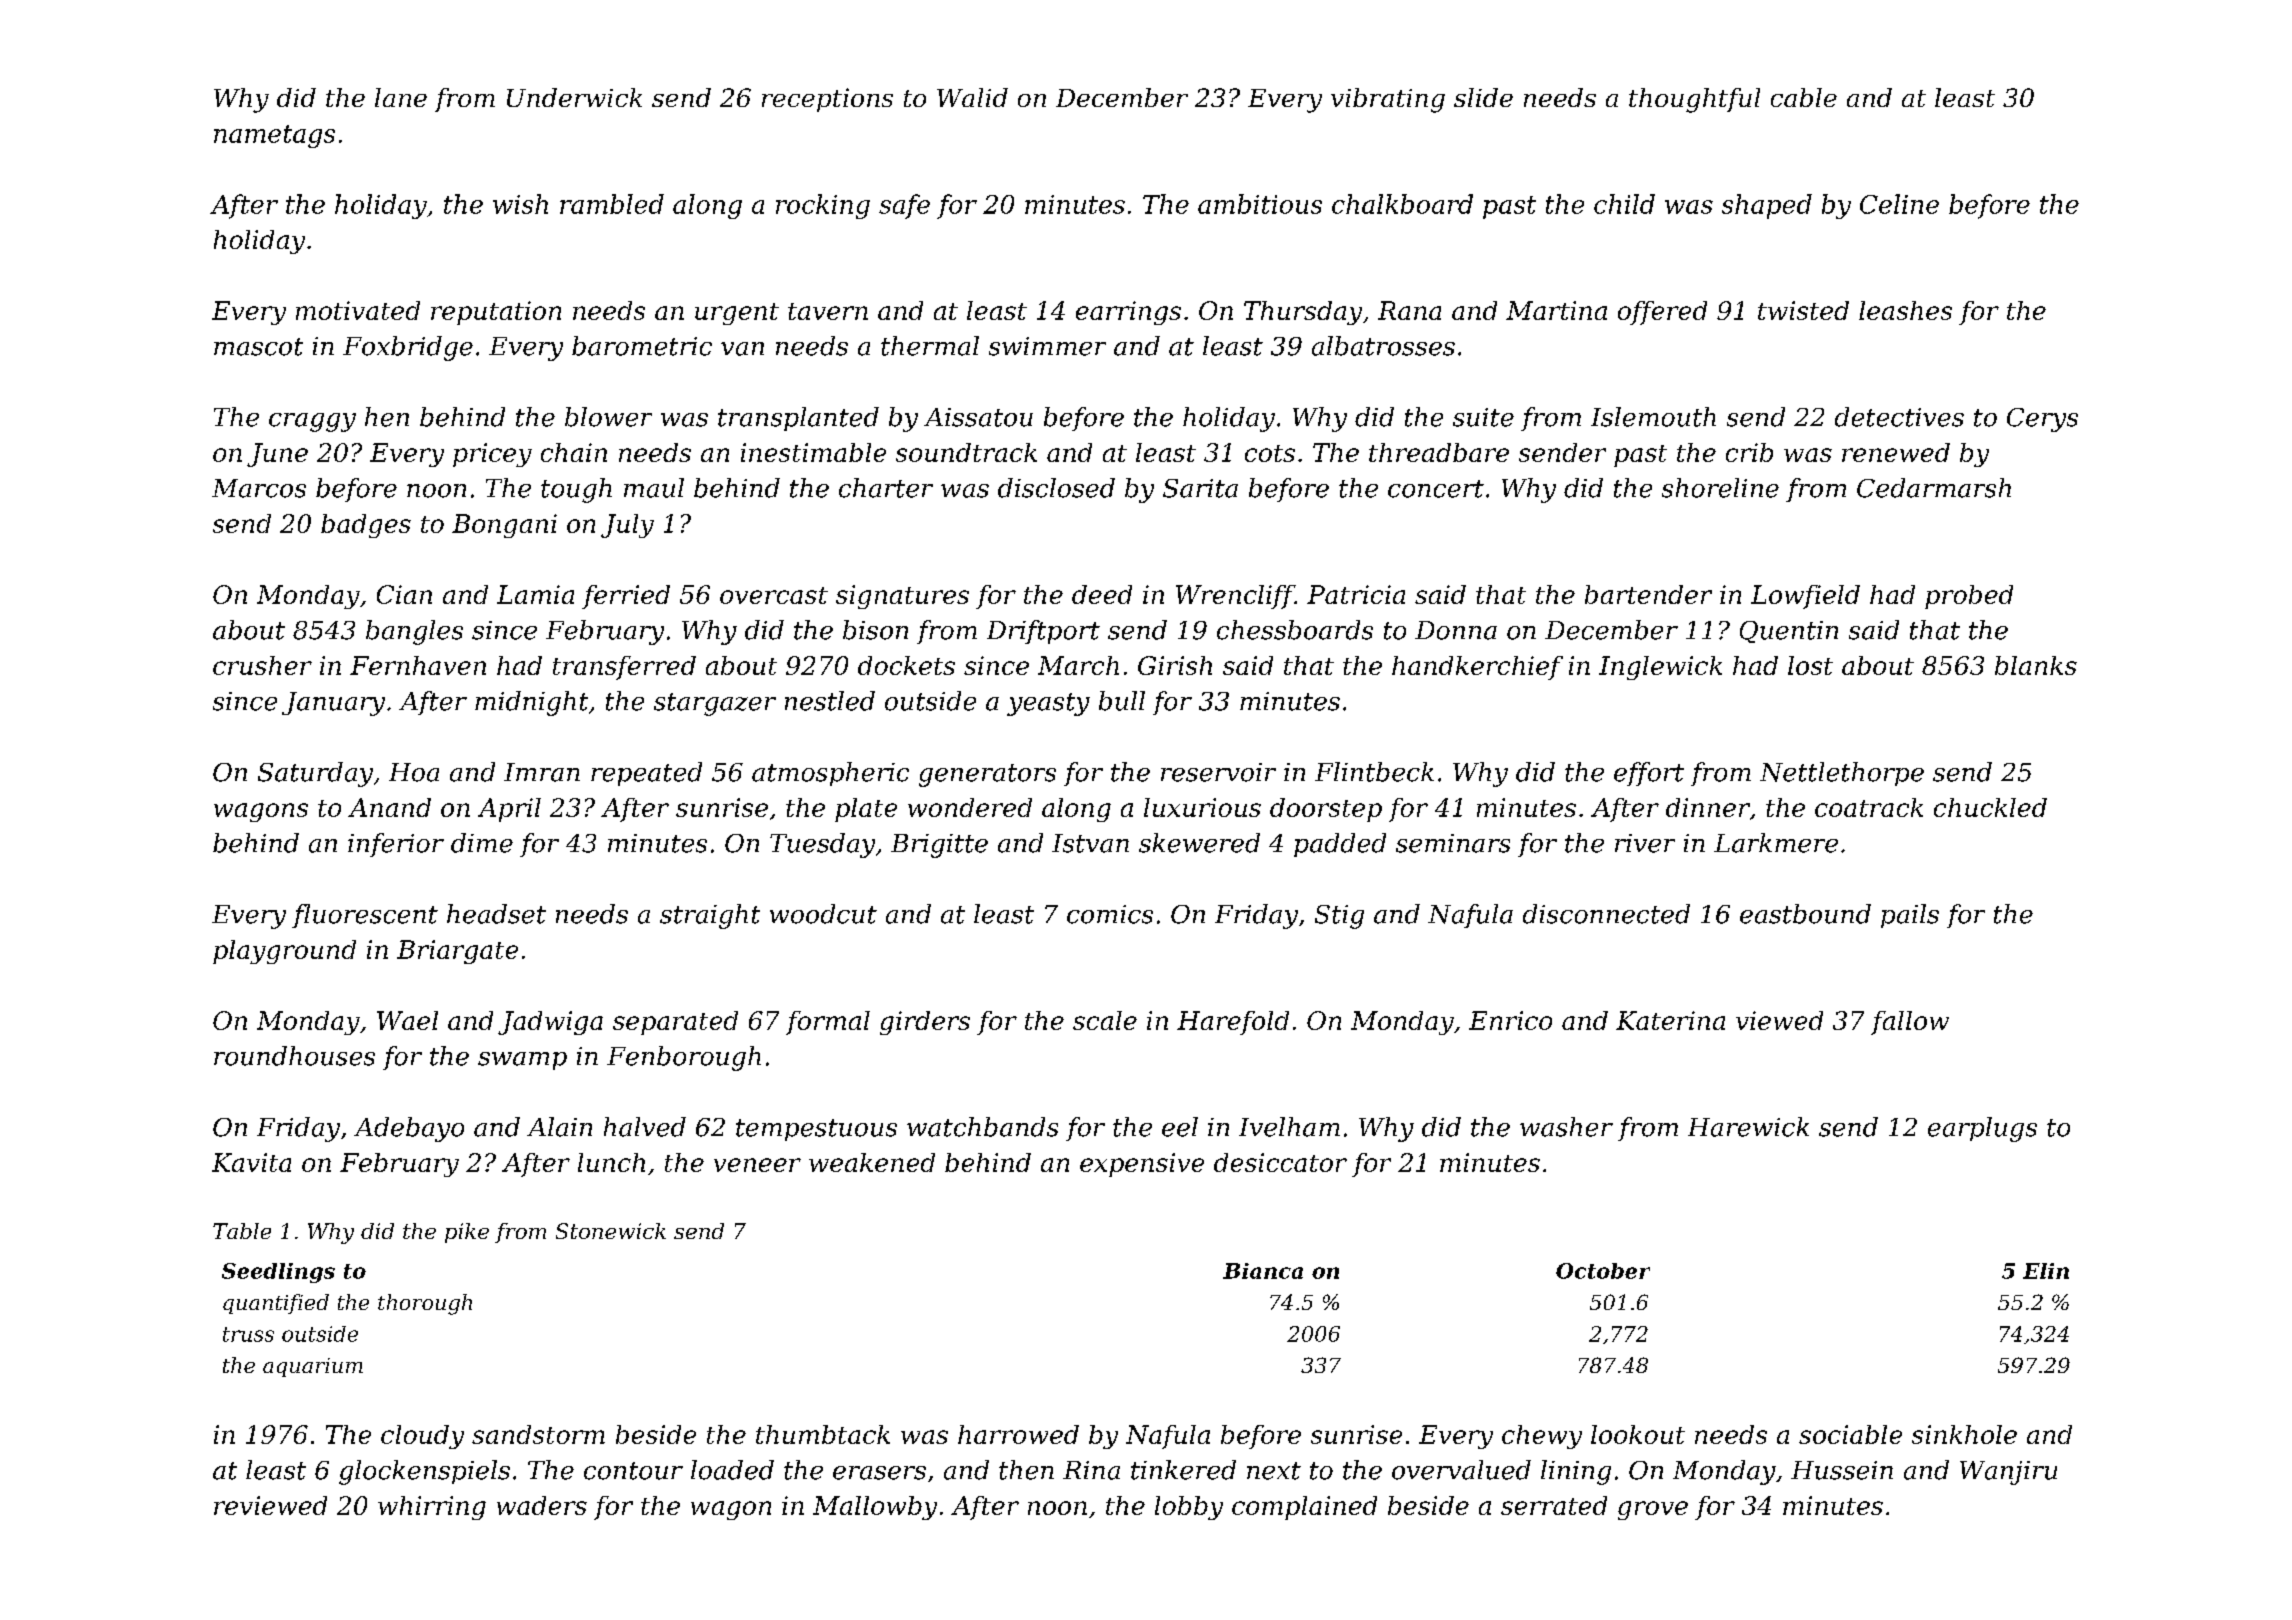 The width and height of the document is (2292, 1620). What do you see at coordinates (1606, 914) in the document?
I see `disconnected` at bounding box center [1606, 914].
